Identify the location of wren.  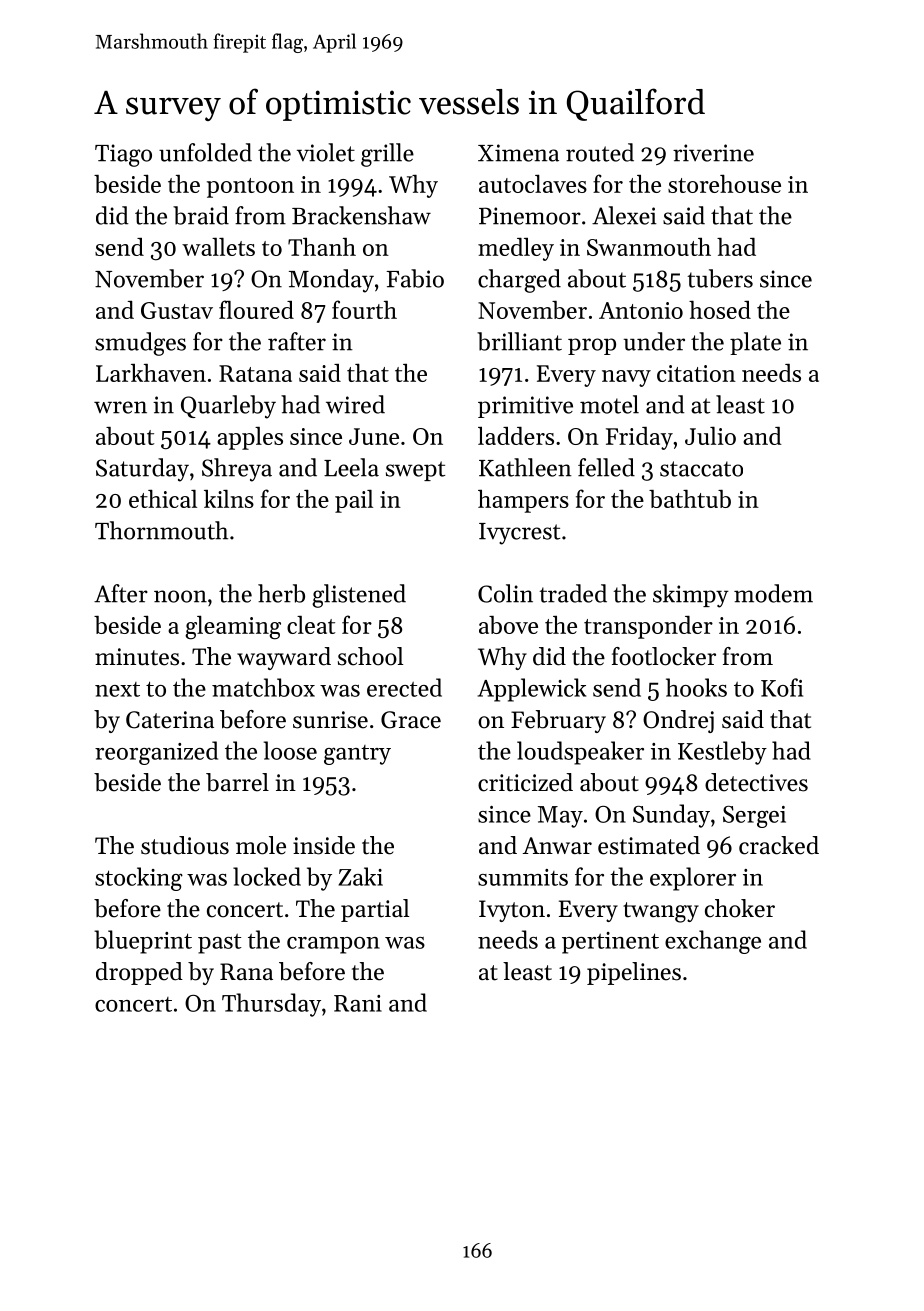
(120, 407).
